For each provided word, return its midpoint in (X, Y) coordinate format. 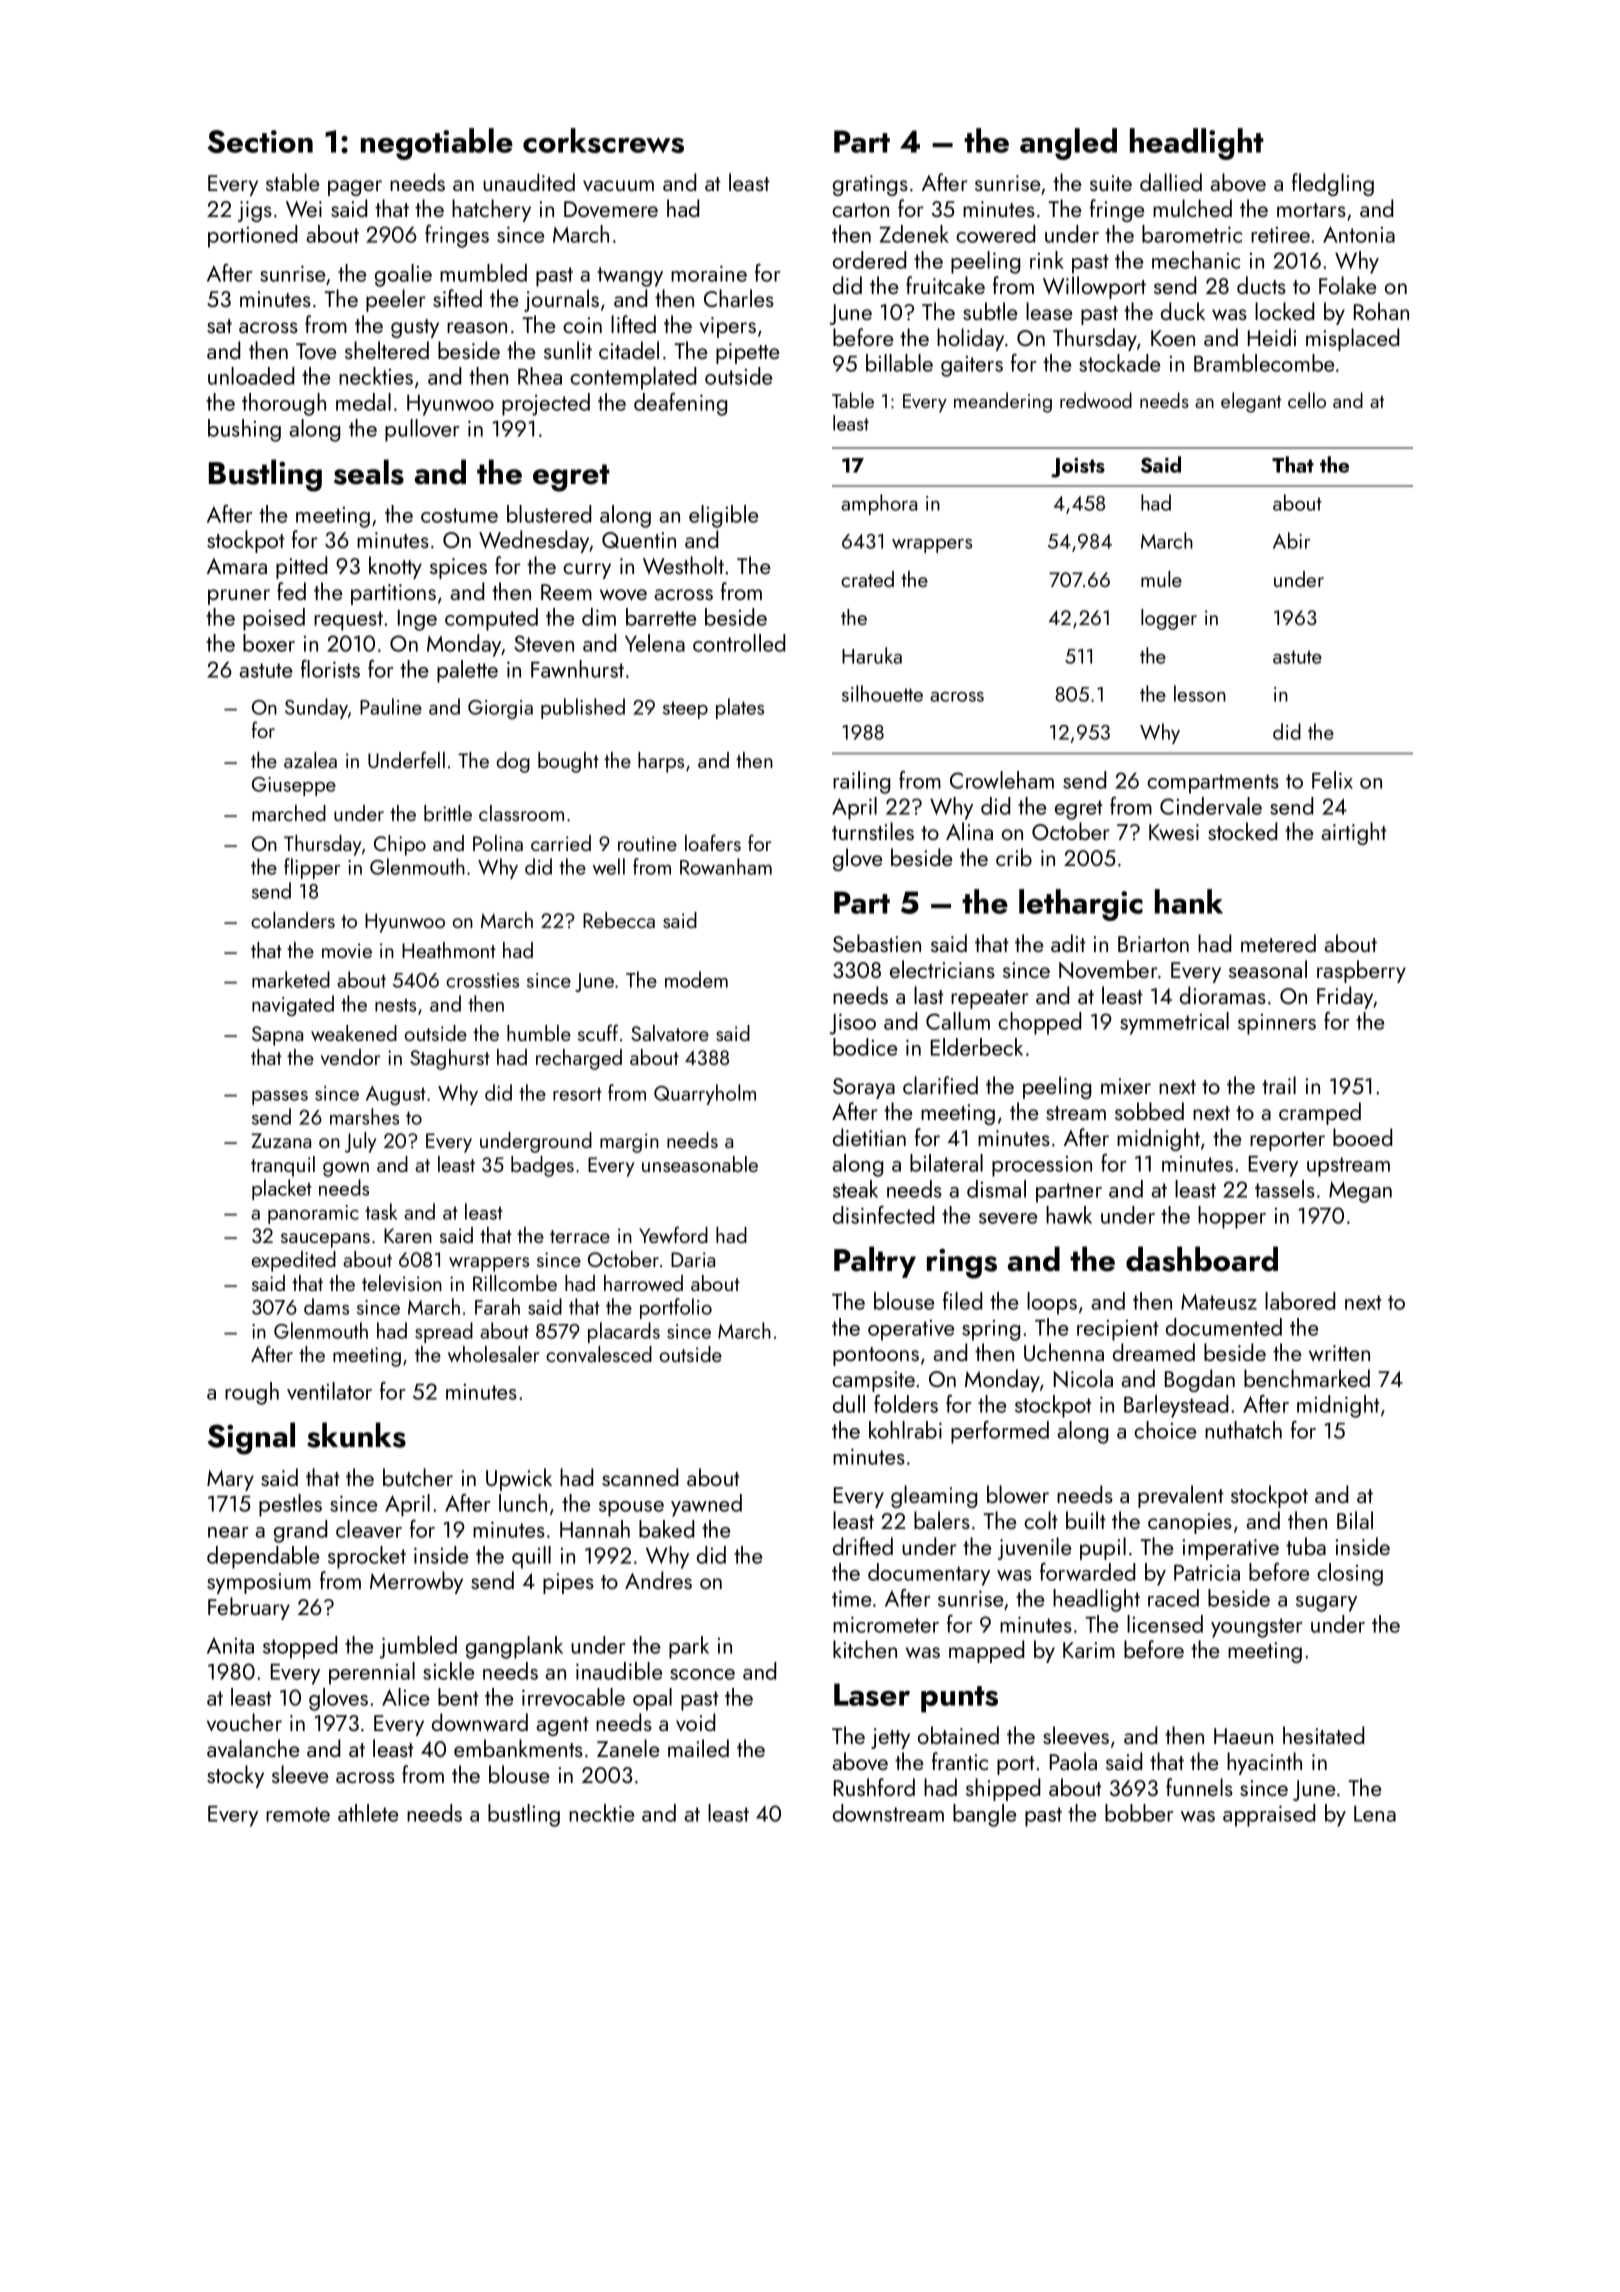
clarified (940, 1085)
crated (867, 579)
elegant (1251, 402)
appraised (1269, 1815)
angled (1068, 144)
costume (459, 515)
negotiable (437, 144)
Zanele (628, 1748)
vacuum (618, 185)
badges (542, 1166)
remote (298, 1814)
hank (1189, 901)
